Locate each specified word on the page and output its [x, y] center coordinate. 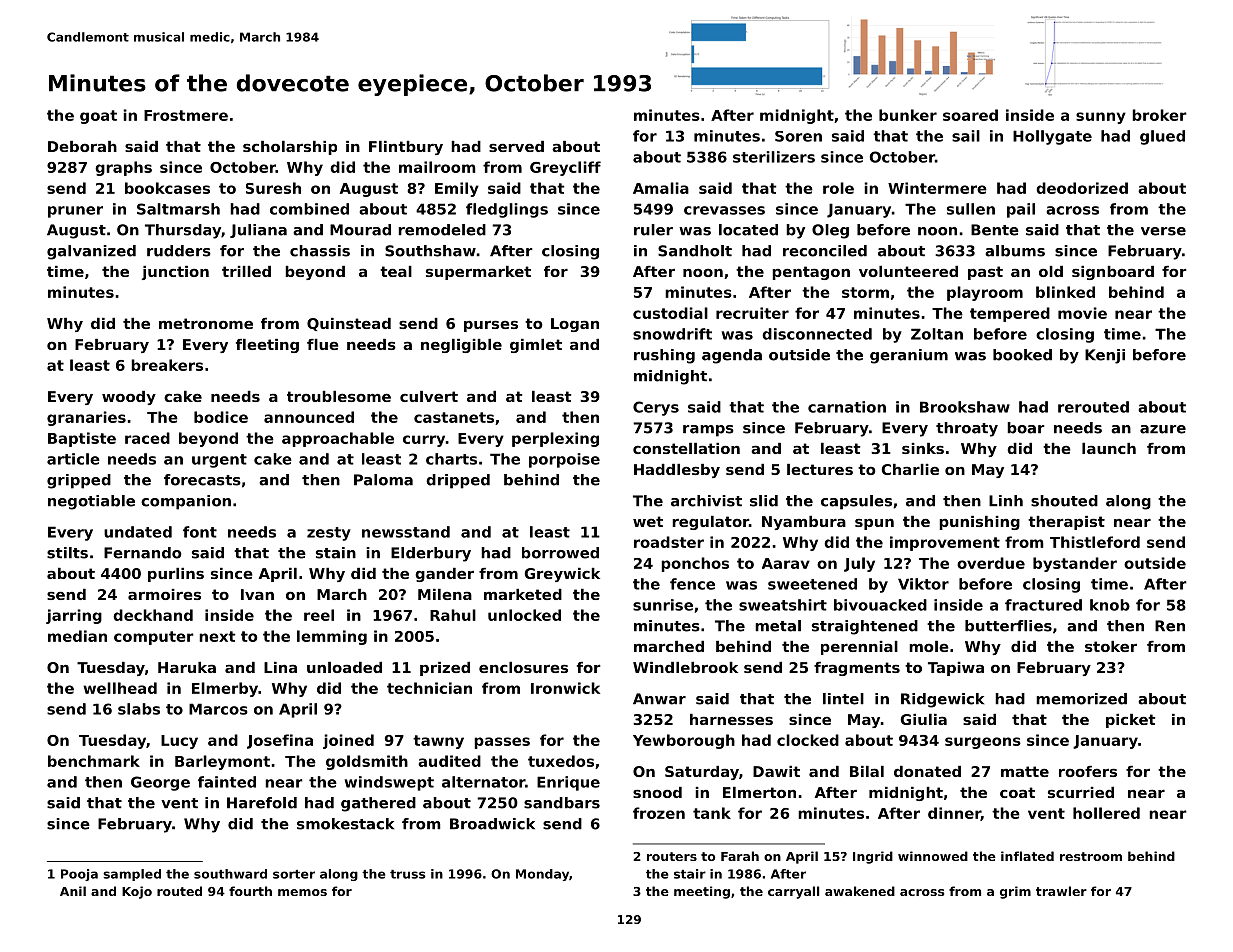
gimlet [536, 346]
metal [778, 626]
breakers [167, 365]
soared [970, 115]
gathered [378, 804]
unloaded [344, 667]
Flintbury [406, 148]
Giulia [924, 719]
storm [865, 292]
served [516, 146]
